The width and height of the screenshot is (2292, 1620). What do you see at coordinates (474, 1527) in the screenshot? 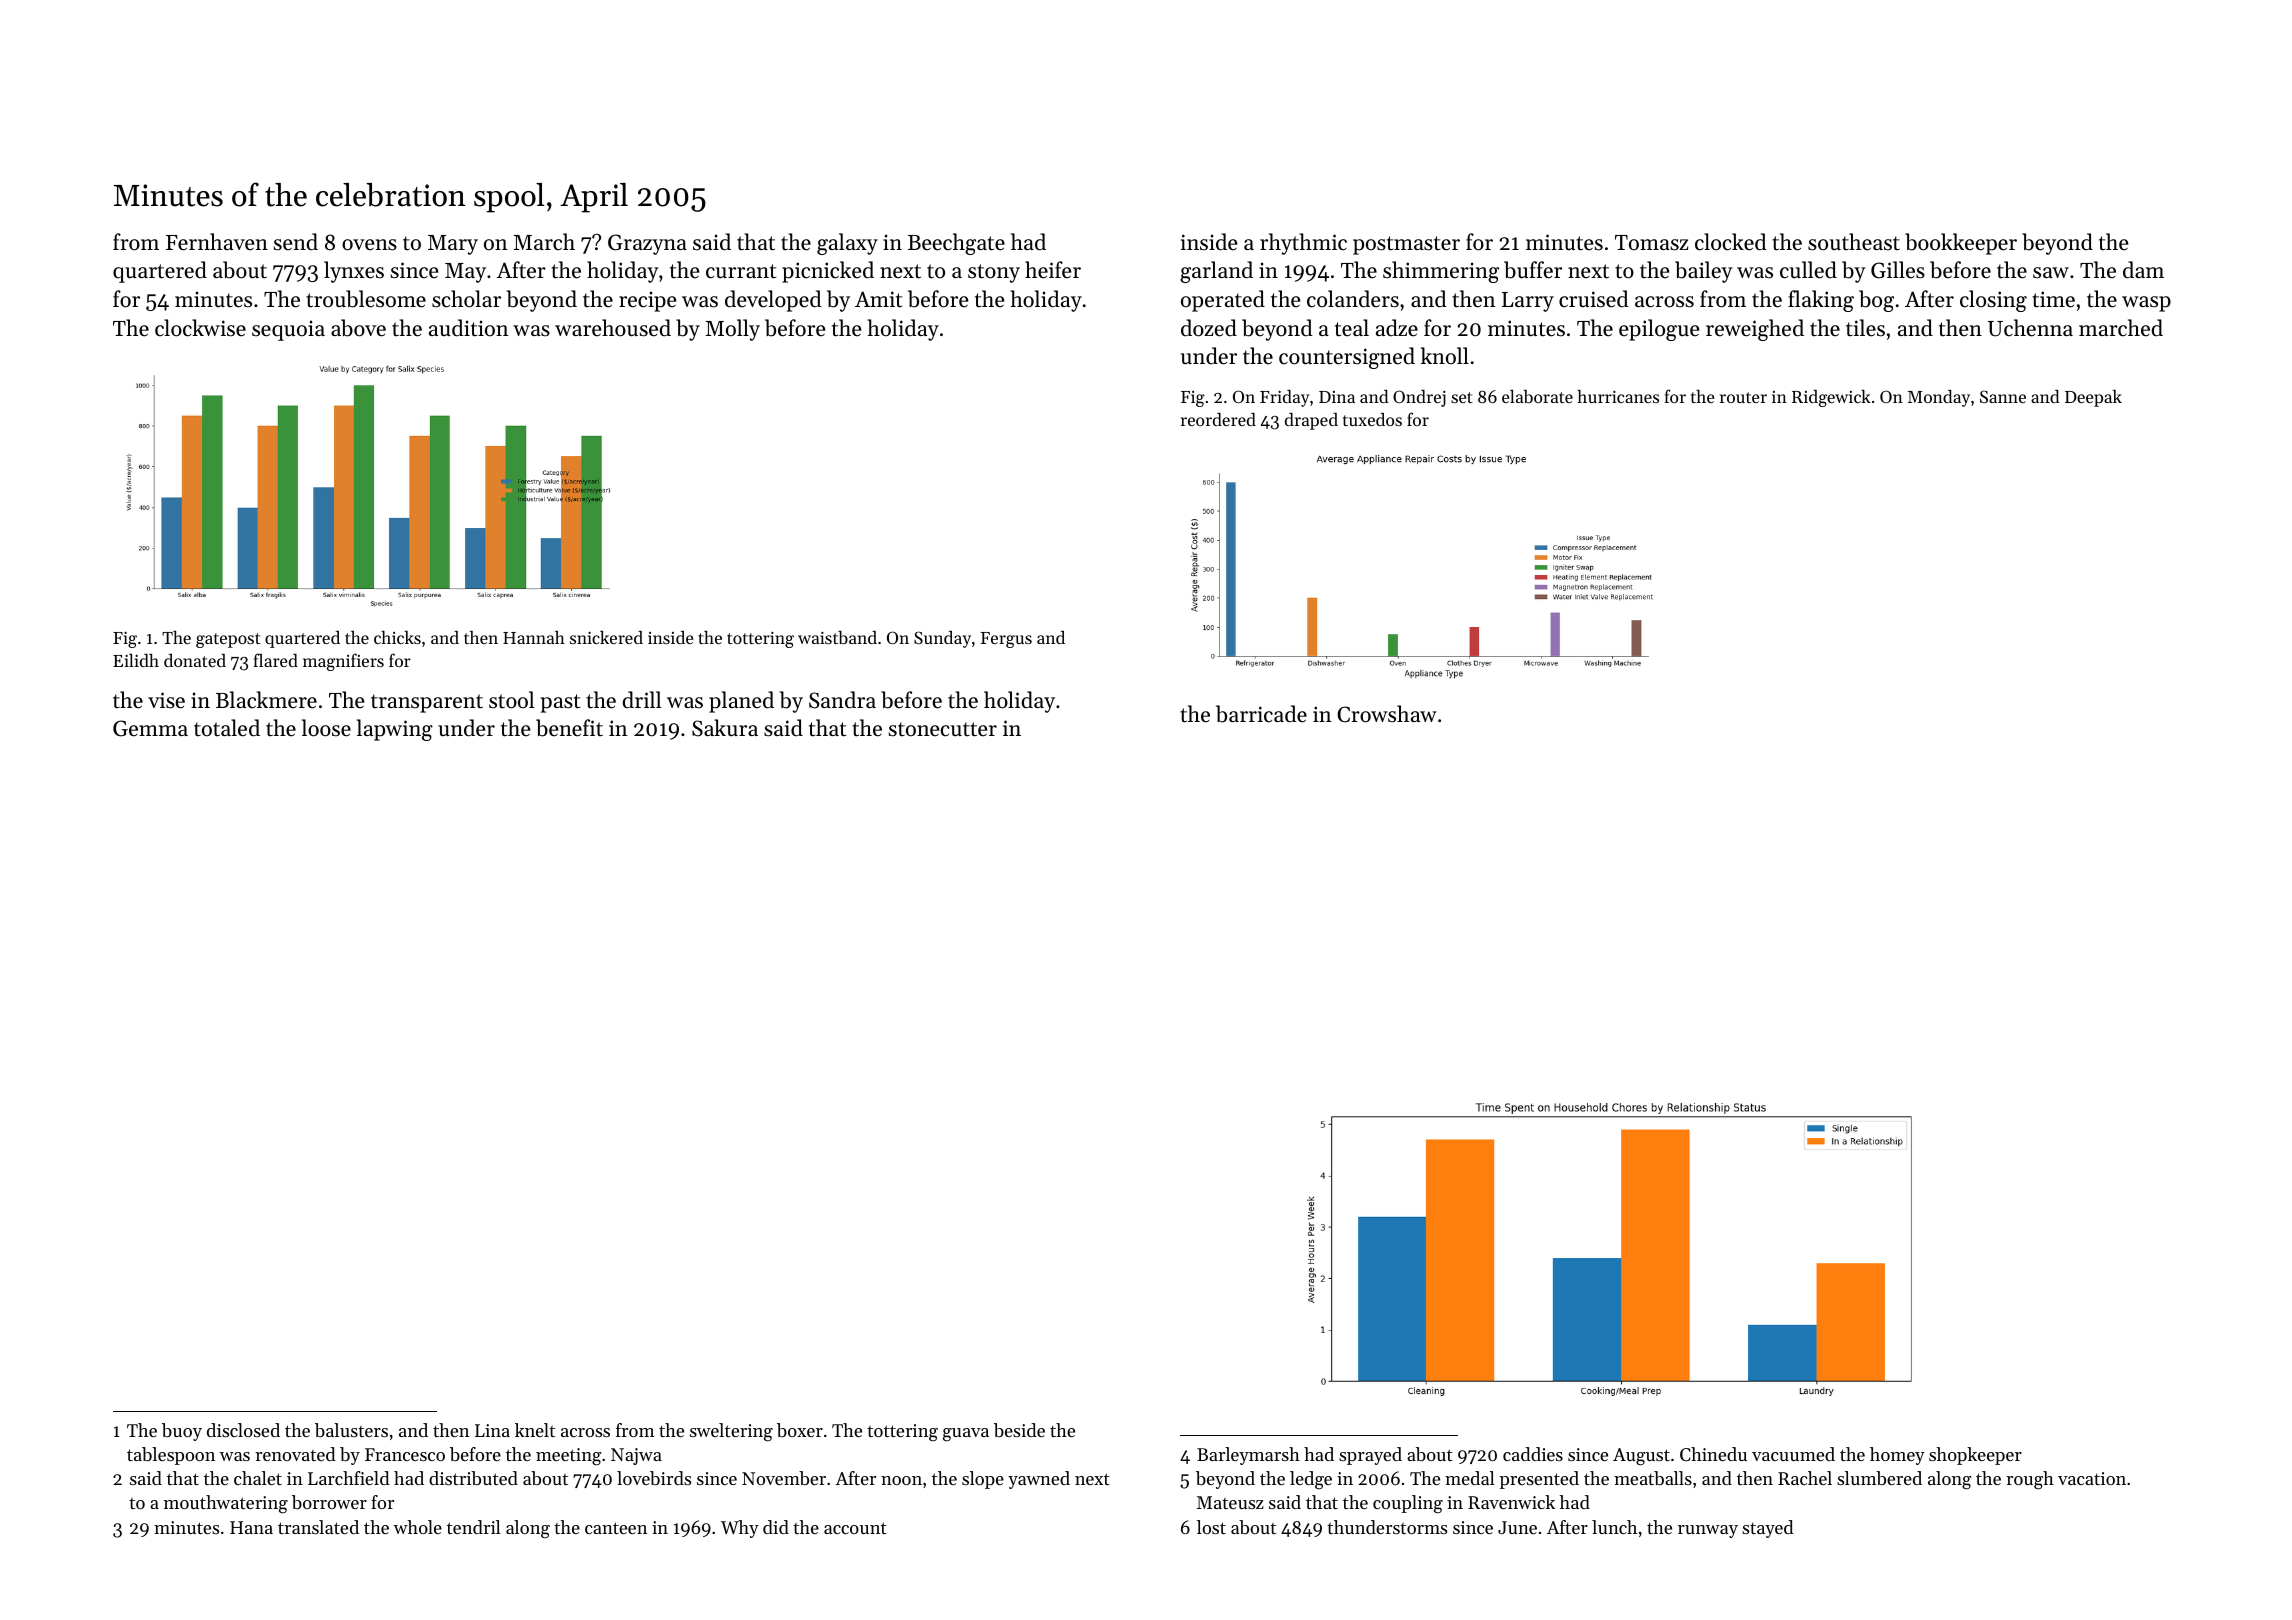
I see `tendril` at bounding box center [474, 1527].
